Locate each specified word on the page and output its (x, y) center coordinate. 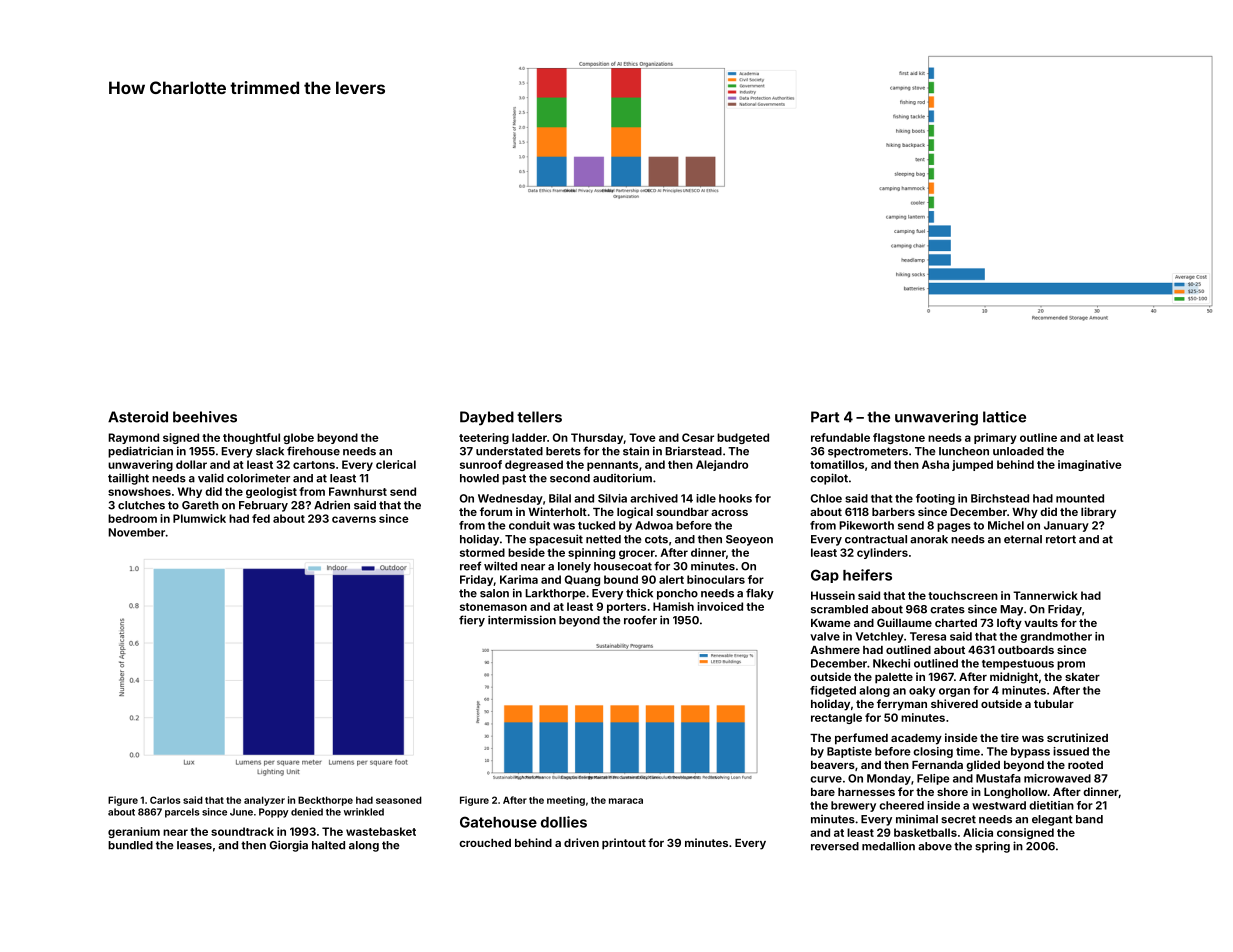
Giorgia (289, 846)
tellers (539, 417)
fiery (472, 621)
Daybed (487, 418)
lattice (1004, 417)
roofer (640, 620)
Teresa (928, 636)
